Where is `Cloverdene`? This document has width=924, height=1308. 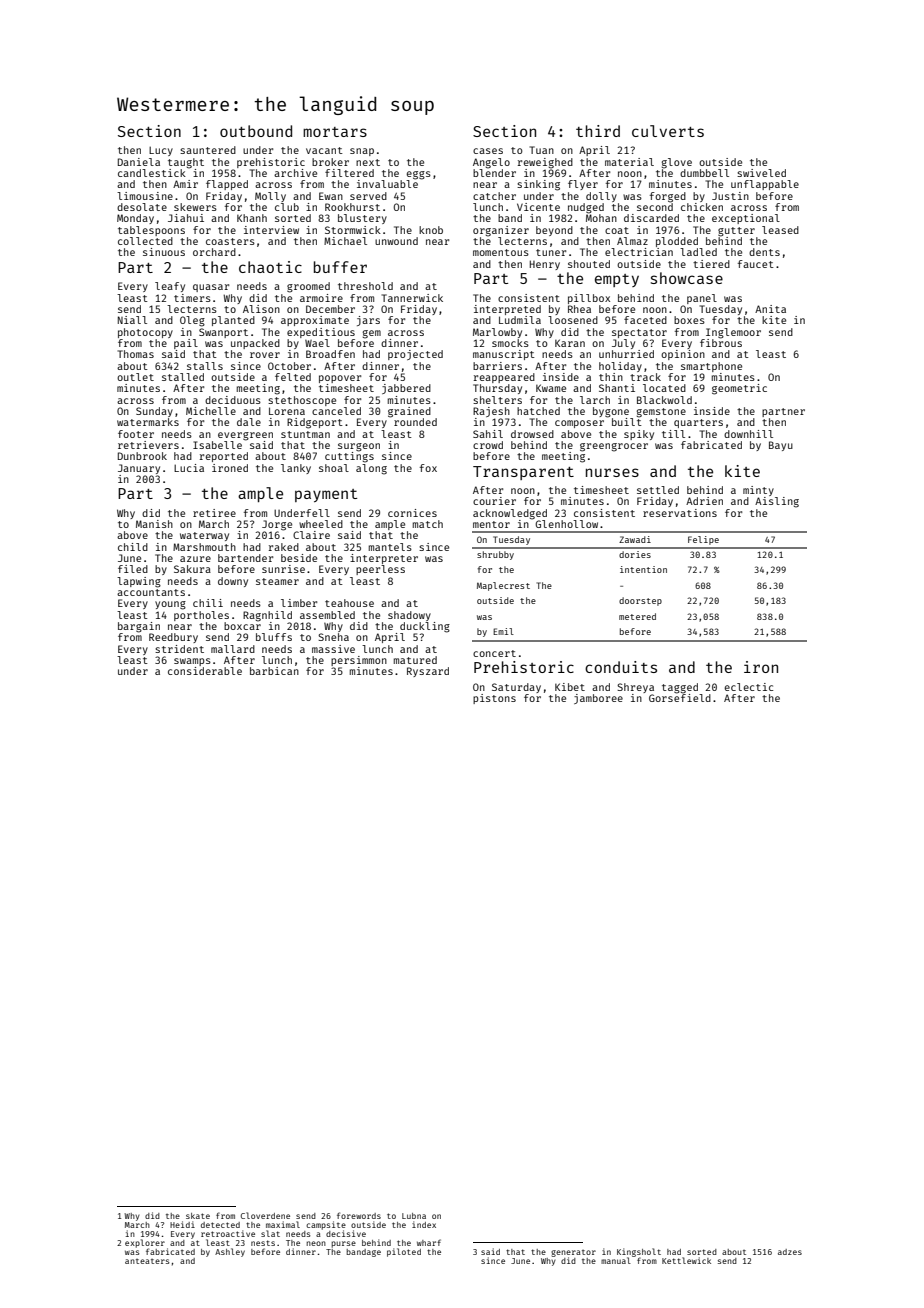
Cloverdene is located at coordinates (265, 1215).
